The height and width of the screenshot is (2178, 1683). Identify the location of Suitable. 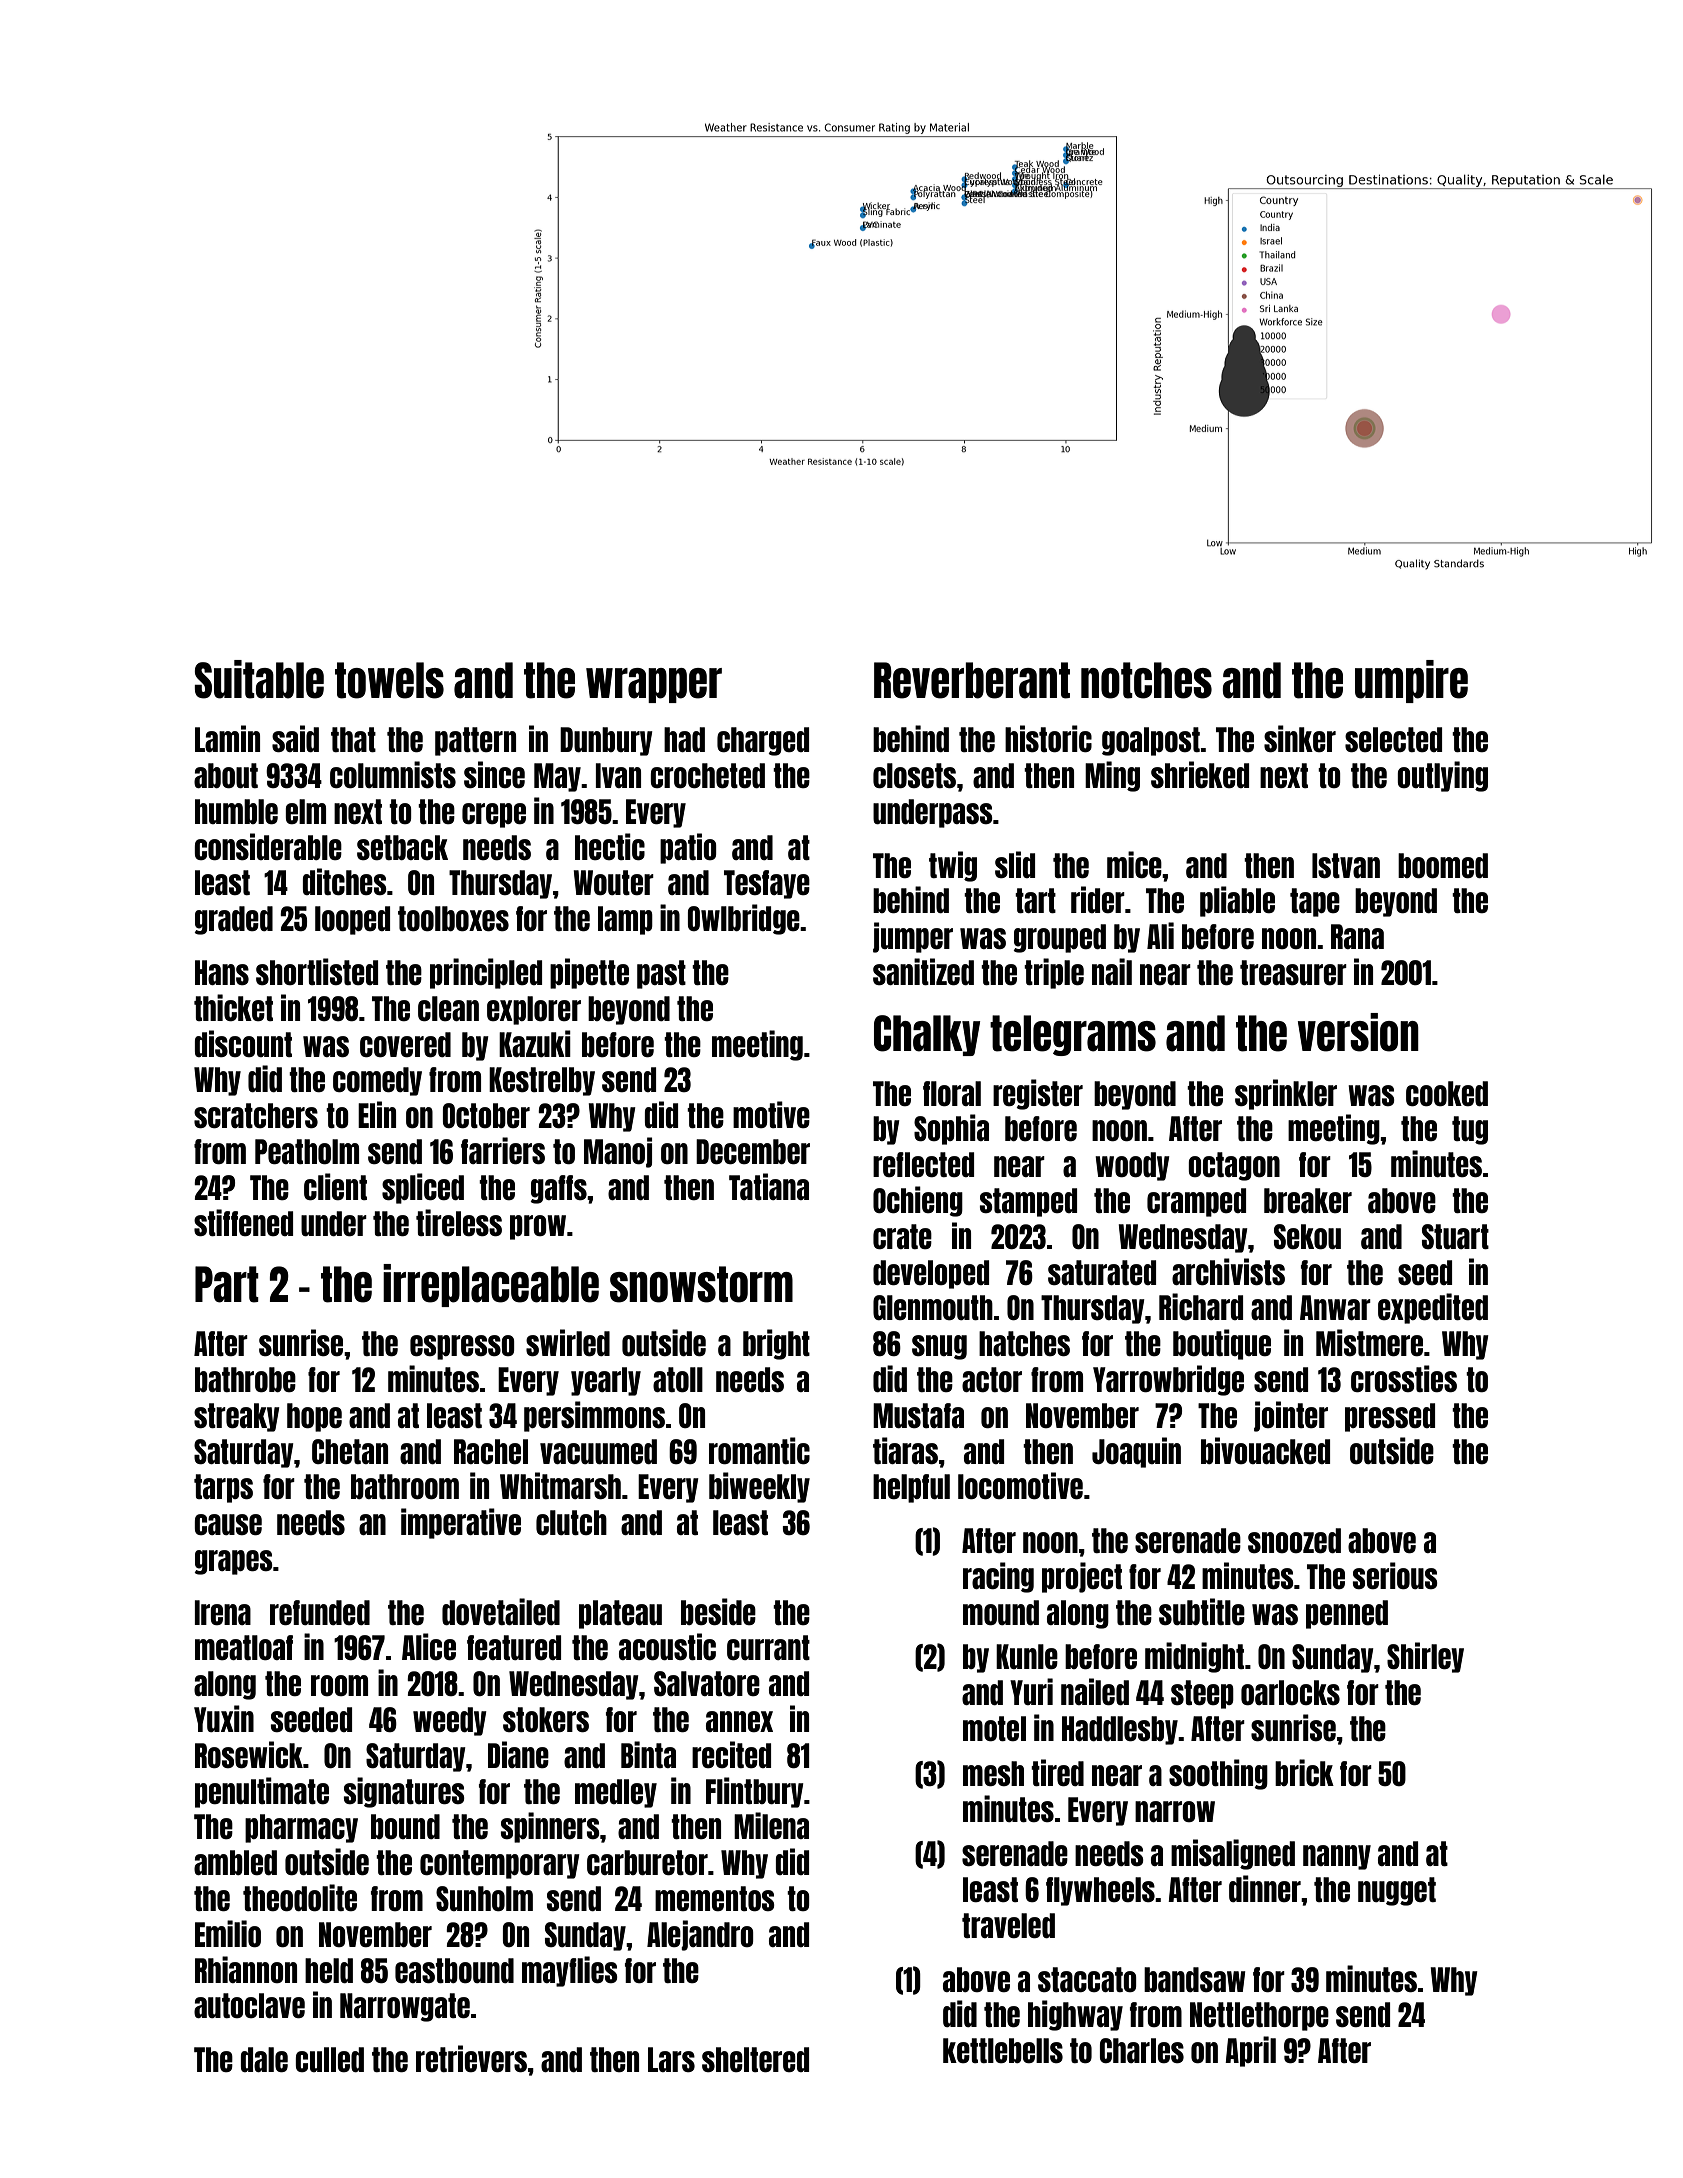
(259, 679).
